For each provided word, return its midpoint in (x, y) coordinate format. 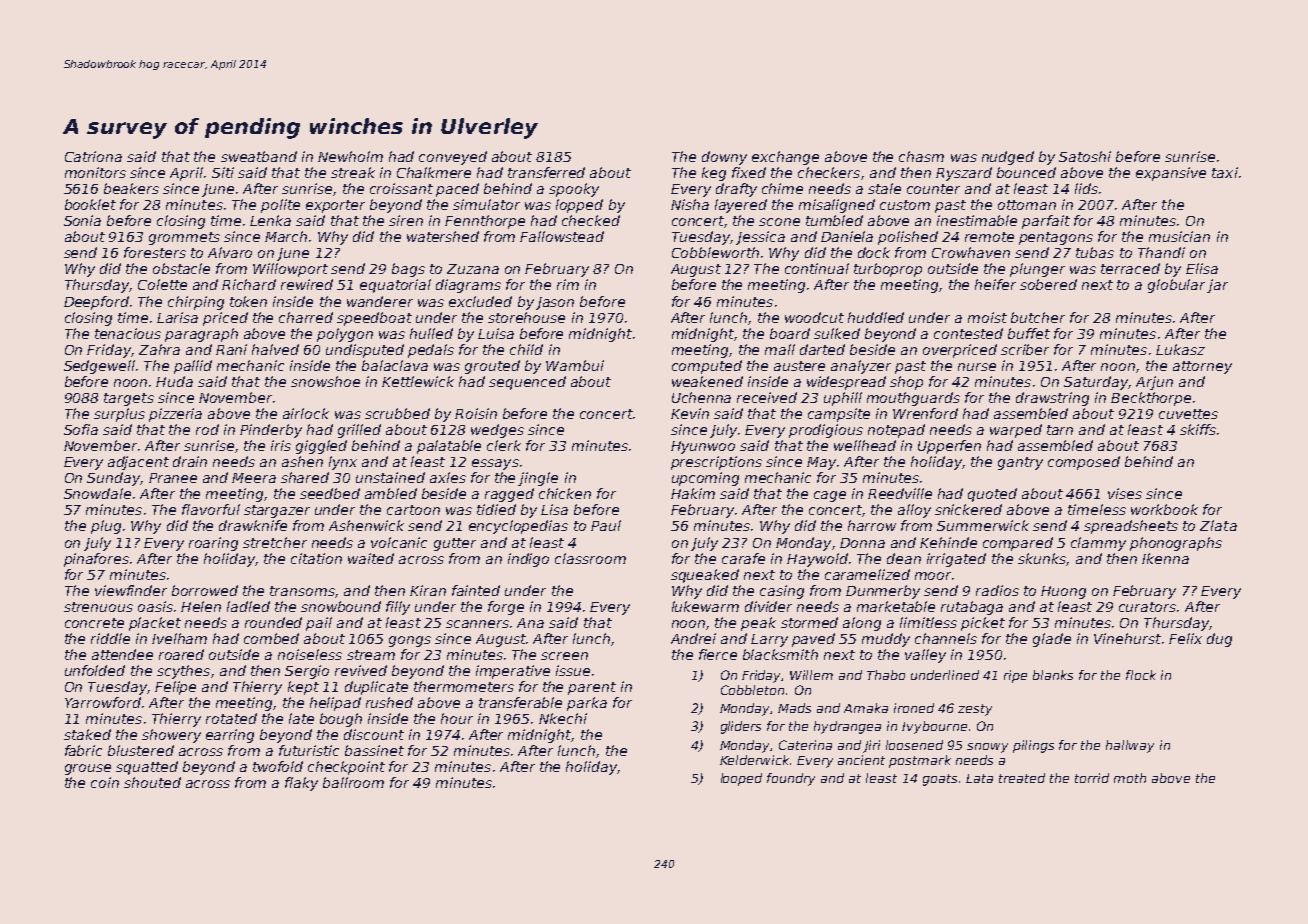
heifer (995, 284)
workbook (1164, 509)
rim (568, 284)
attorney (1202, 367)
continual (817, 268)
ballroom (353, 782)
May (821, 463)
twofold (278, 766)
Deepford (96, 303)
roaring (213, 544)
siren (406, 220)
